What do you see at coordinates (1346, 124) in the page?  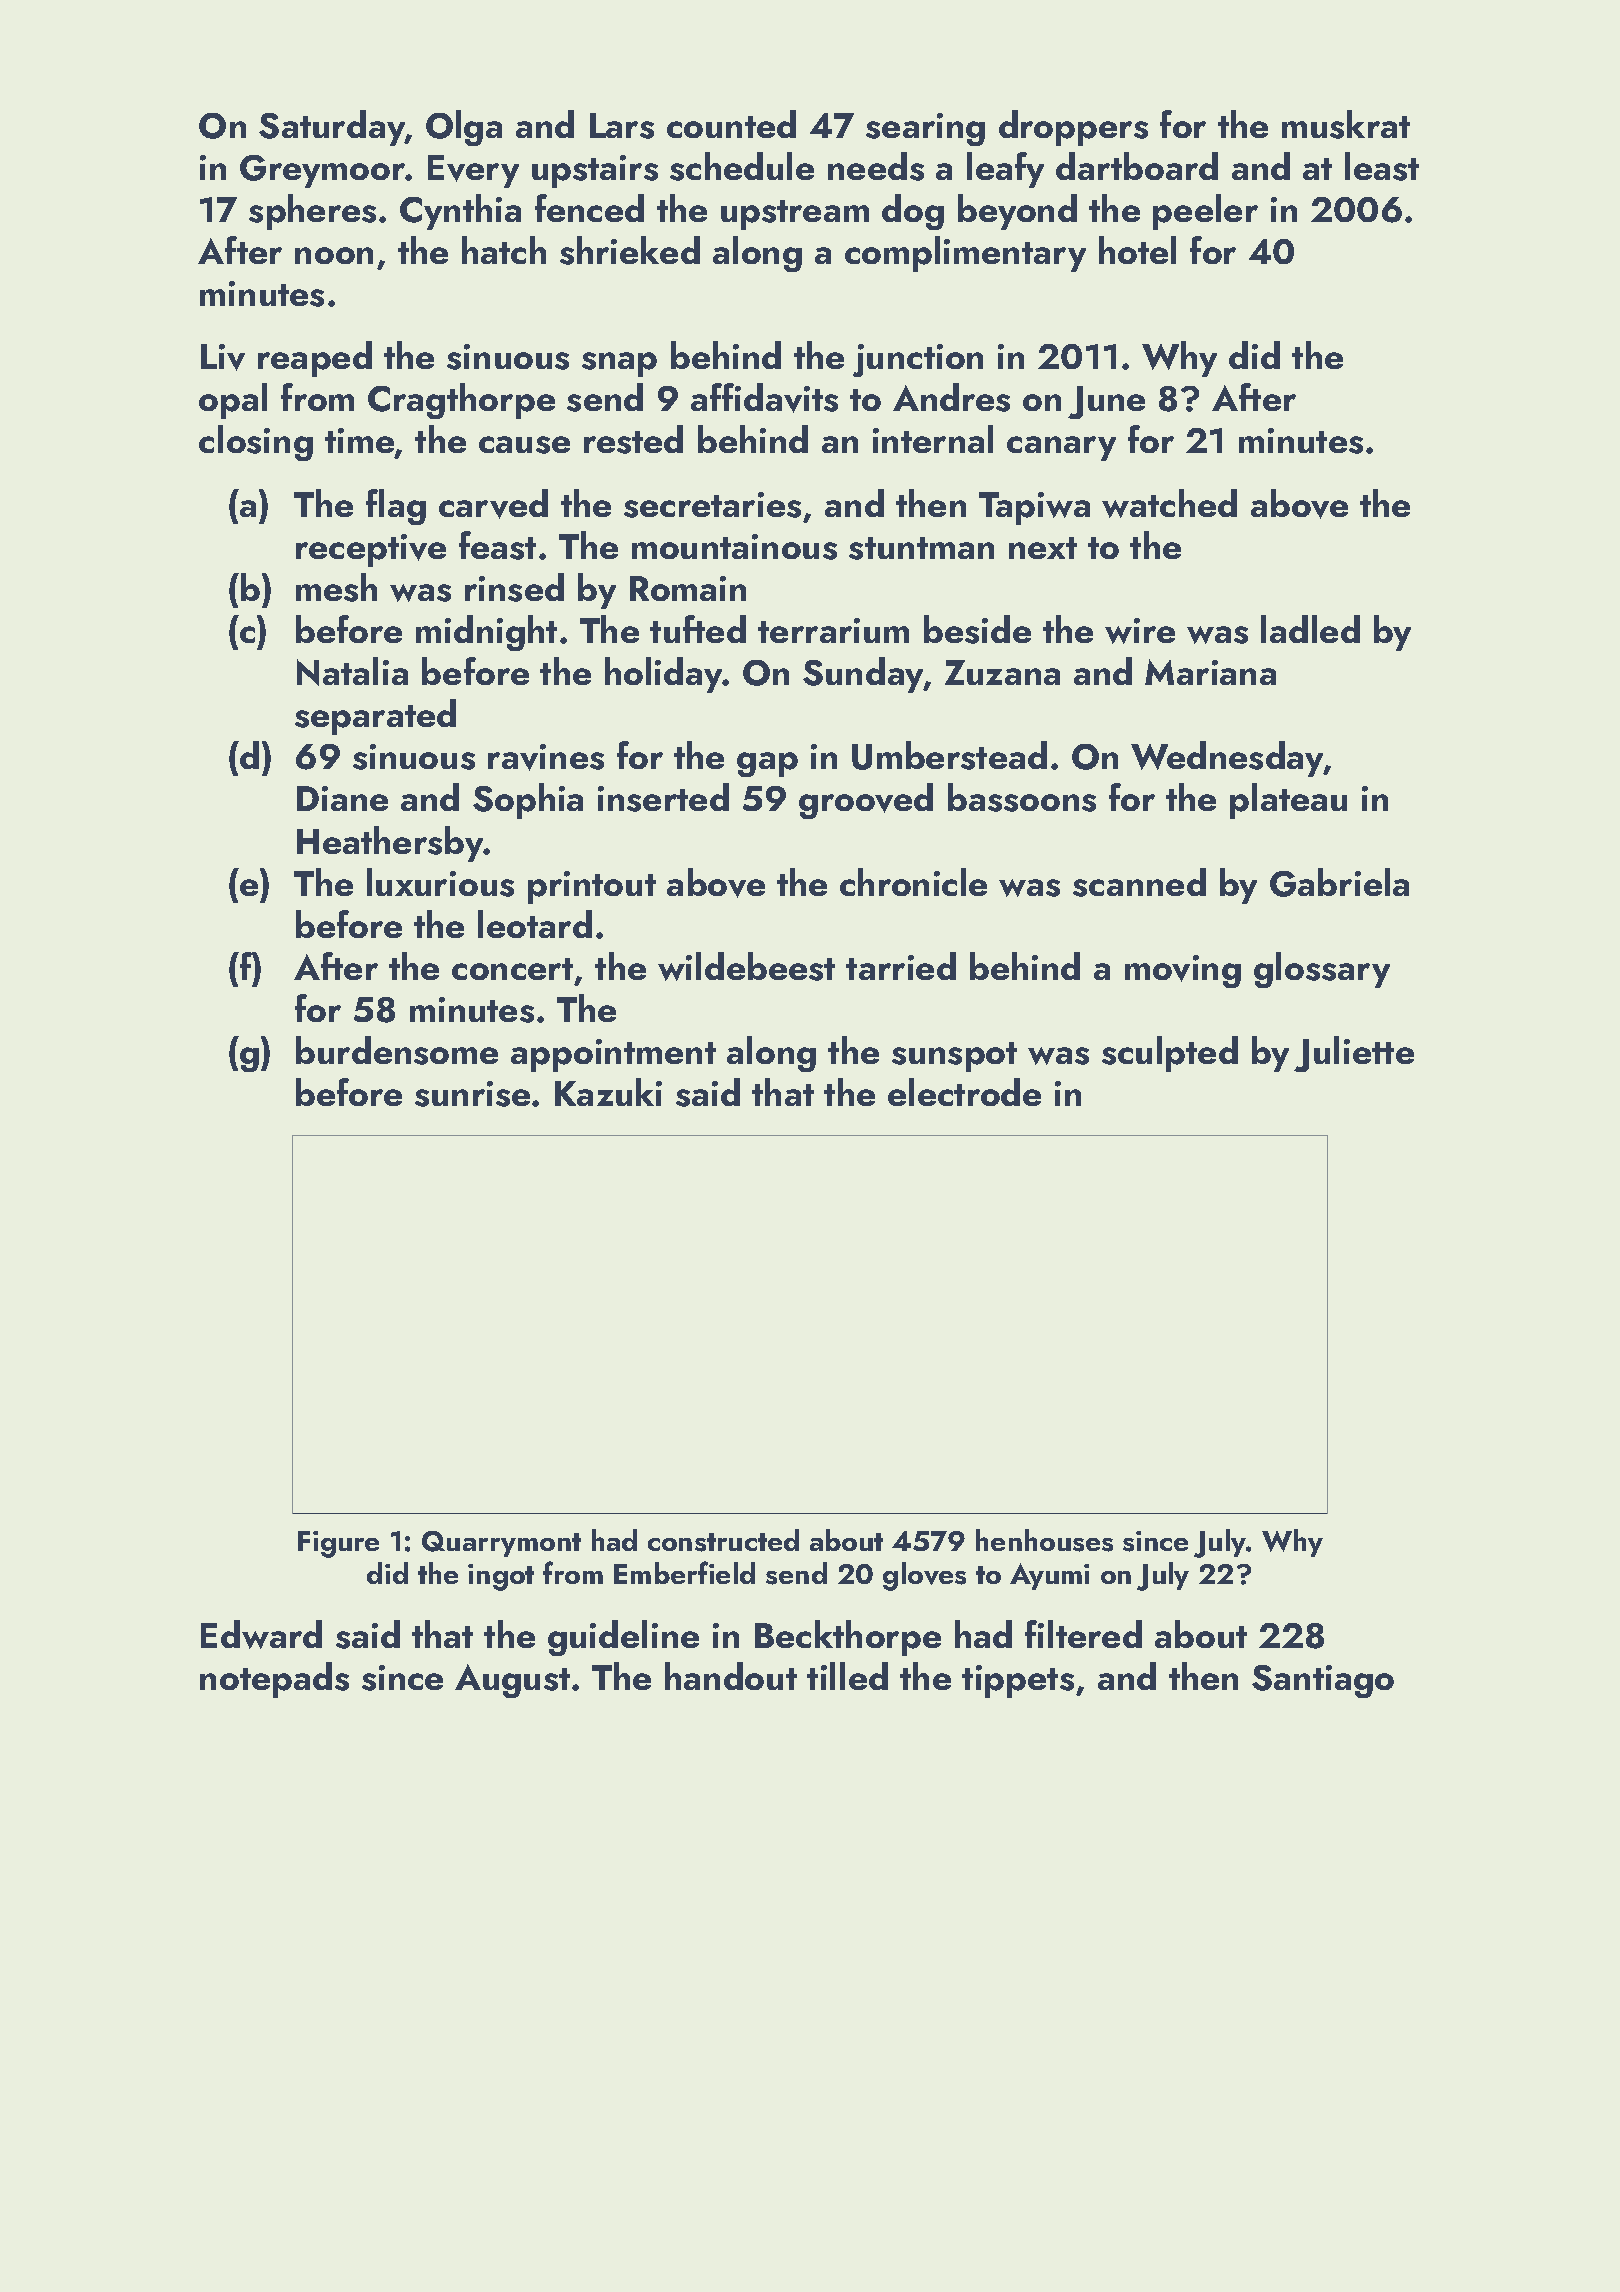 I see `muskrat` at bounding box center [1346, 124].
